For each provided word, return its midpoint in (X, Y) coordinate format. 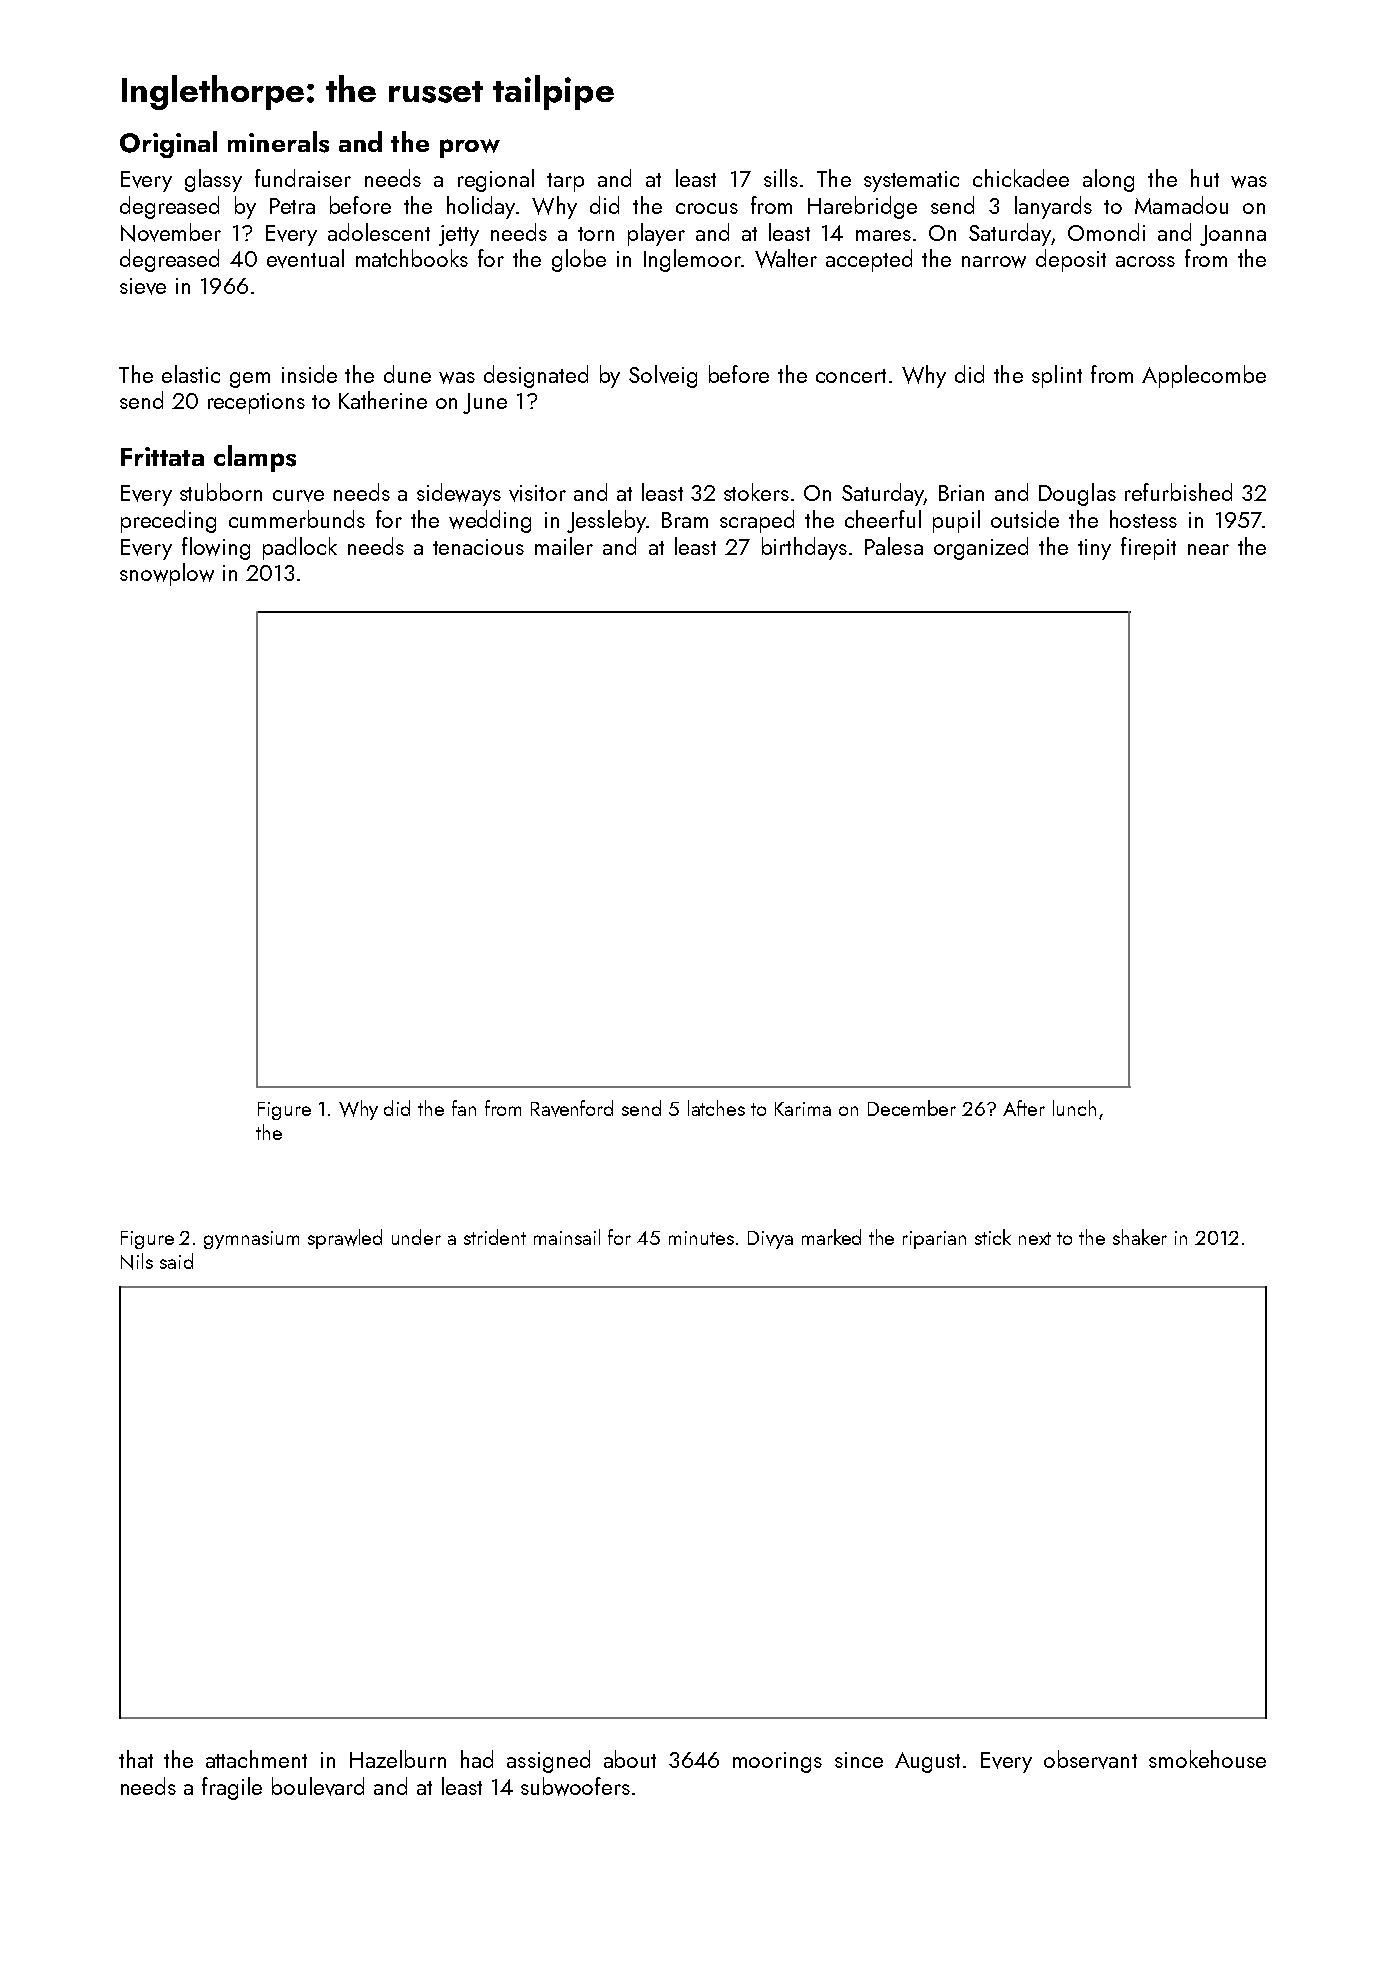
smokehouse (1207, 1759)
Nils (137, 1261)
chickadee (1021, 178)
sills (781, 178)
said (176, 1261)
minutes (701, 1238)
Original (168, 144)
